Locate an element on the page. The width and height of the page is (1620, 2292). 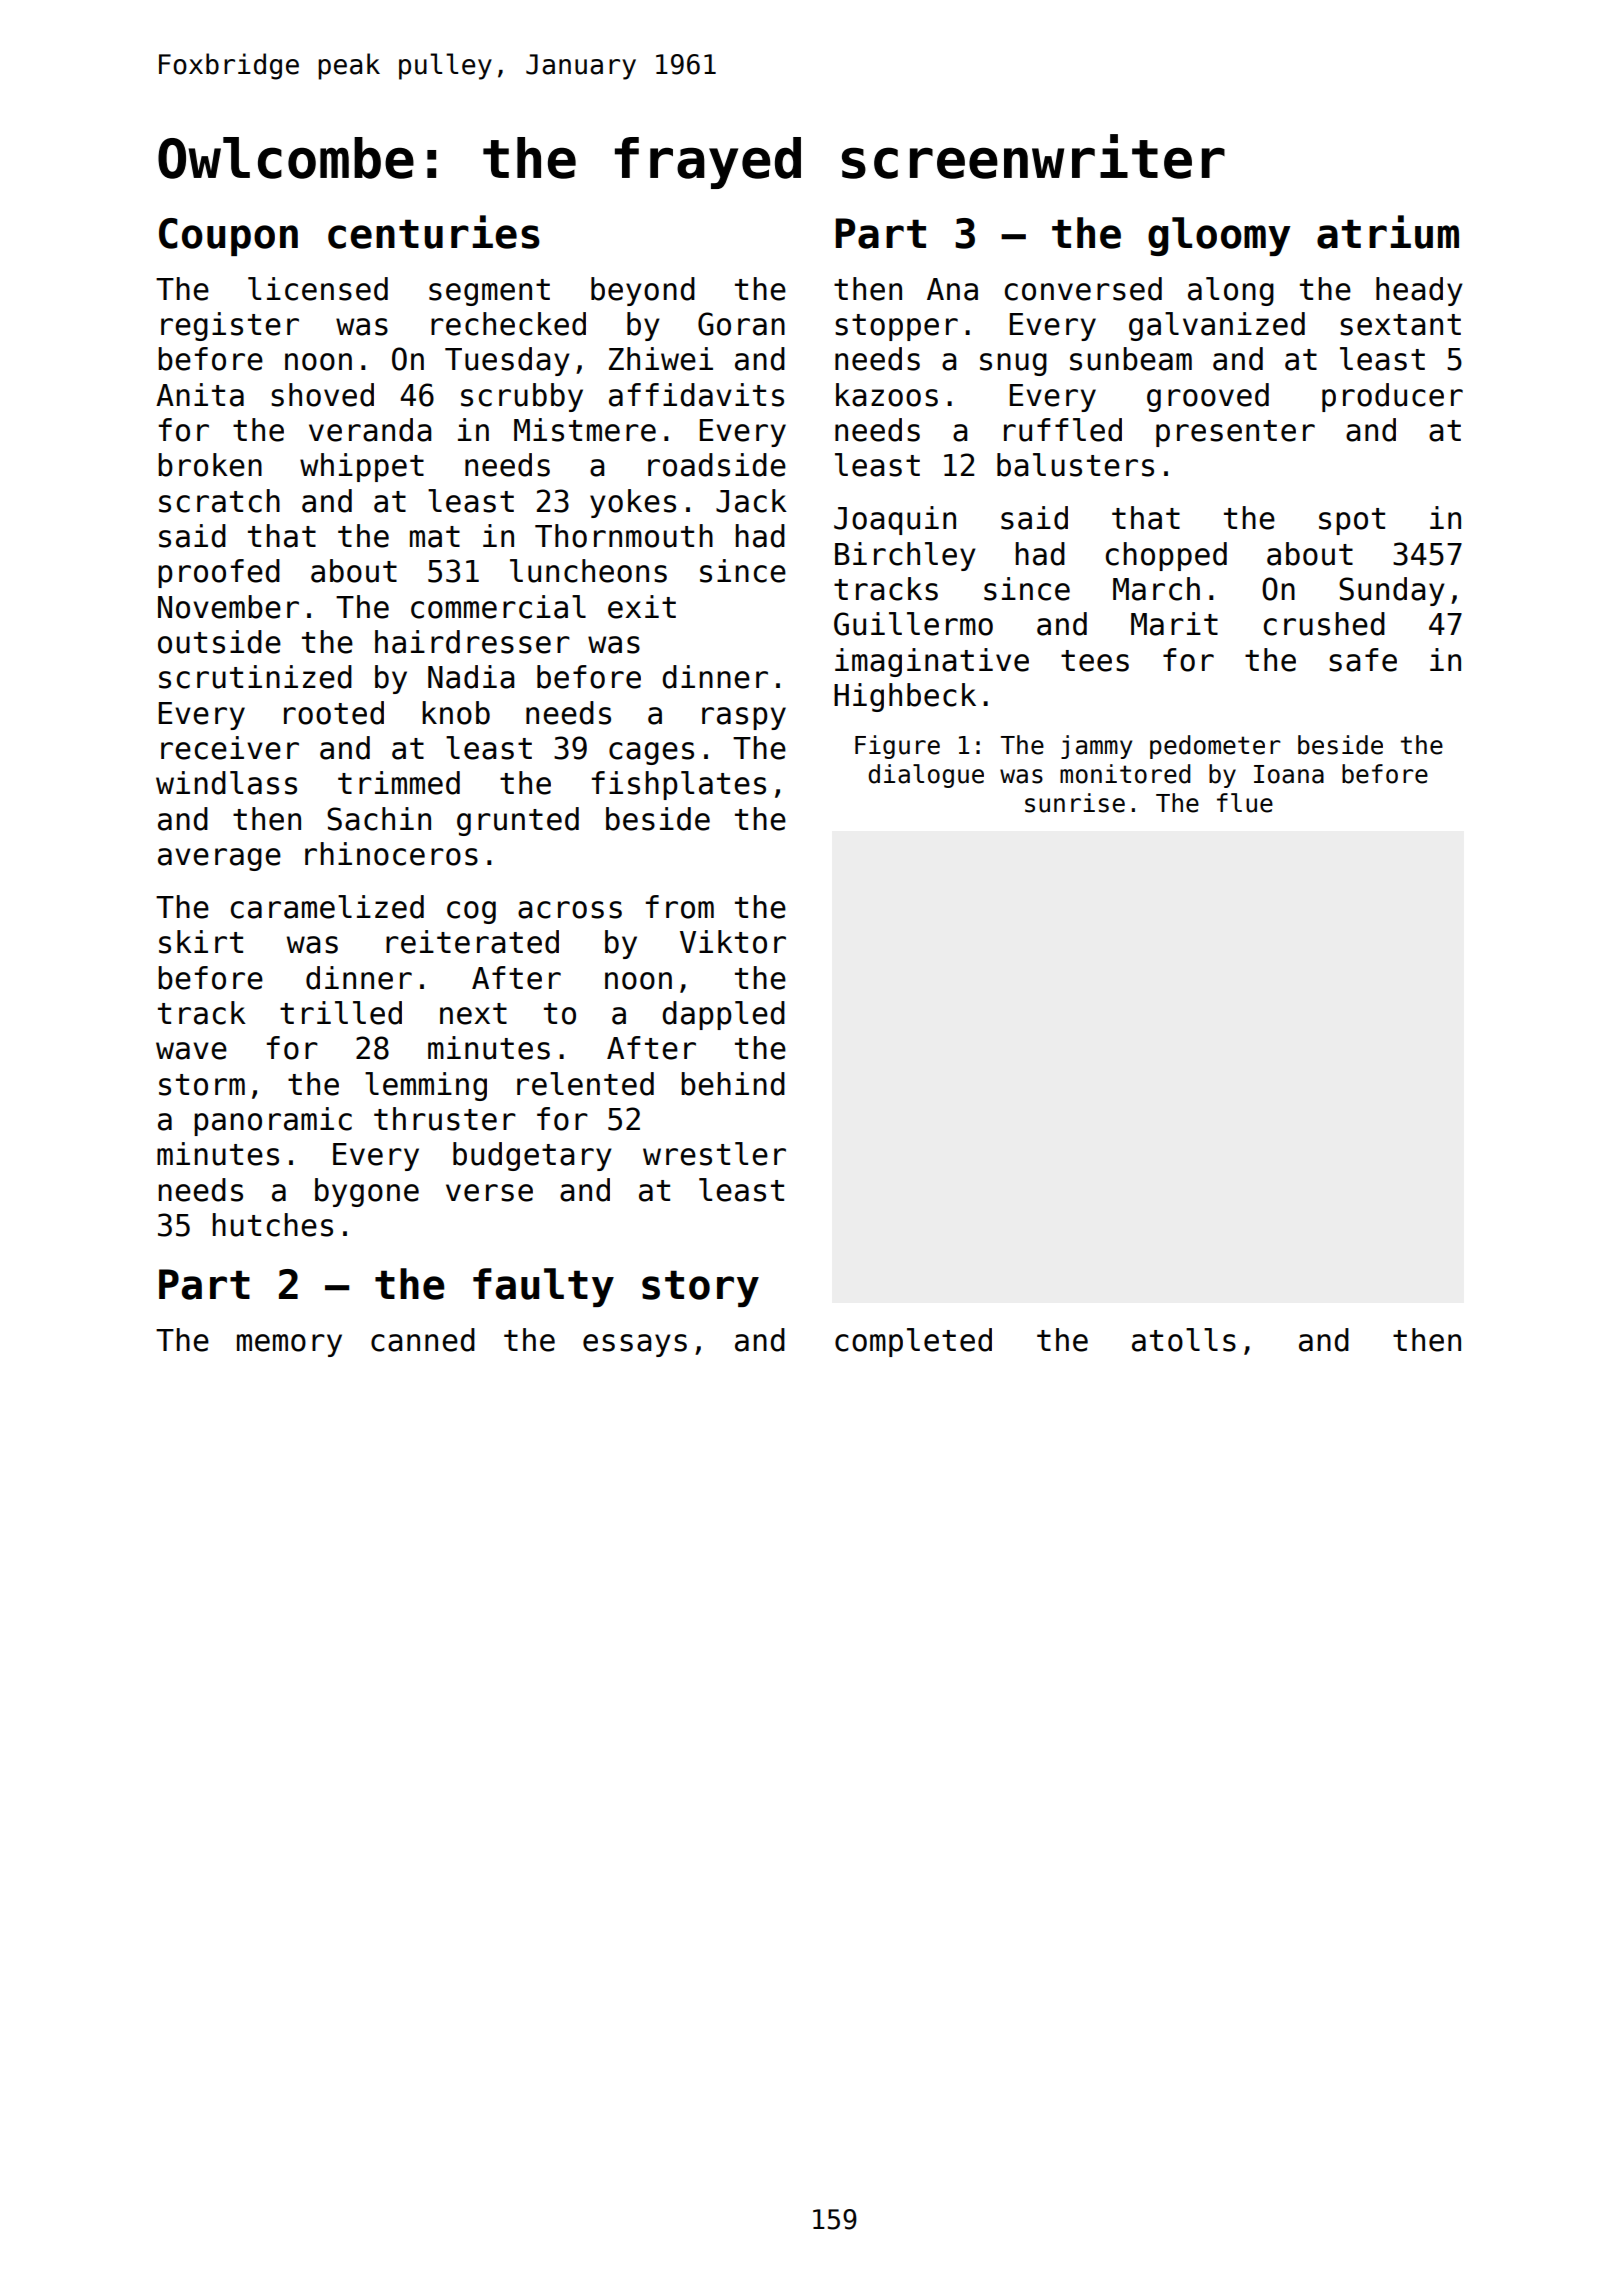
March is located at coordinates (1156, 589).
